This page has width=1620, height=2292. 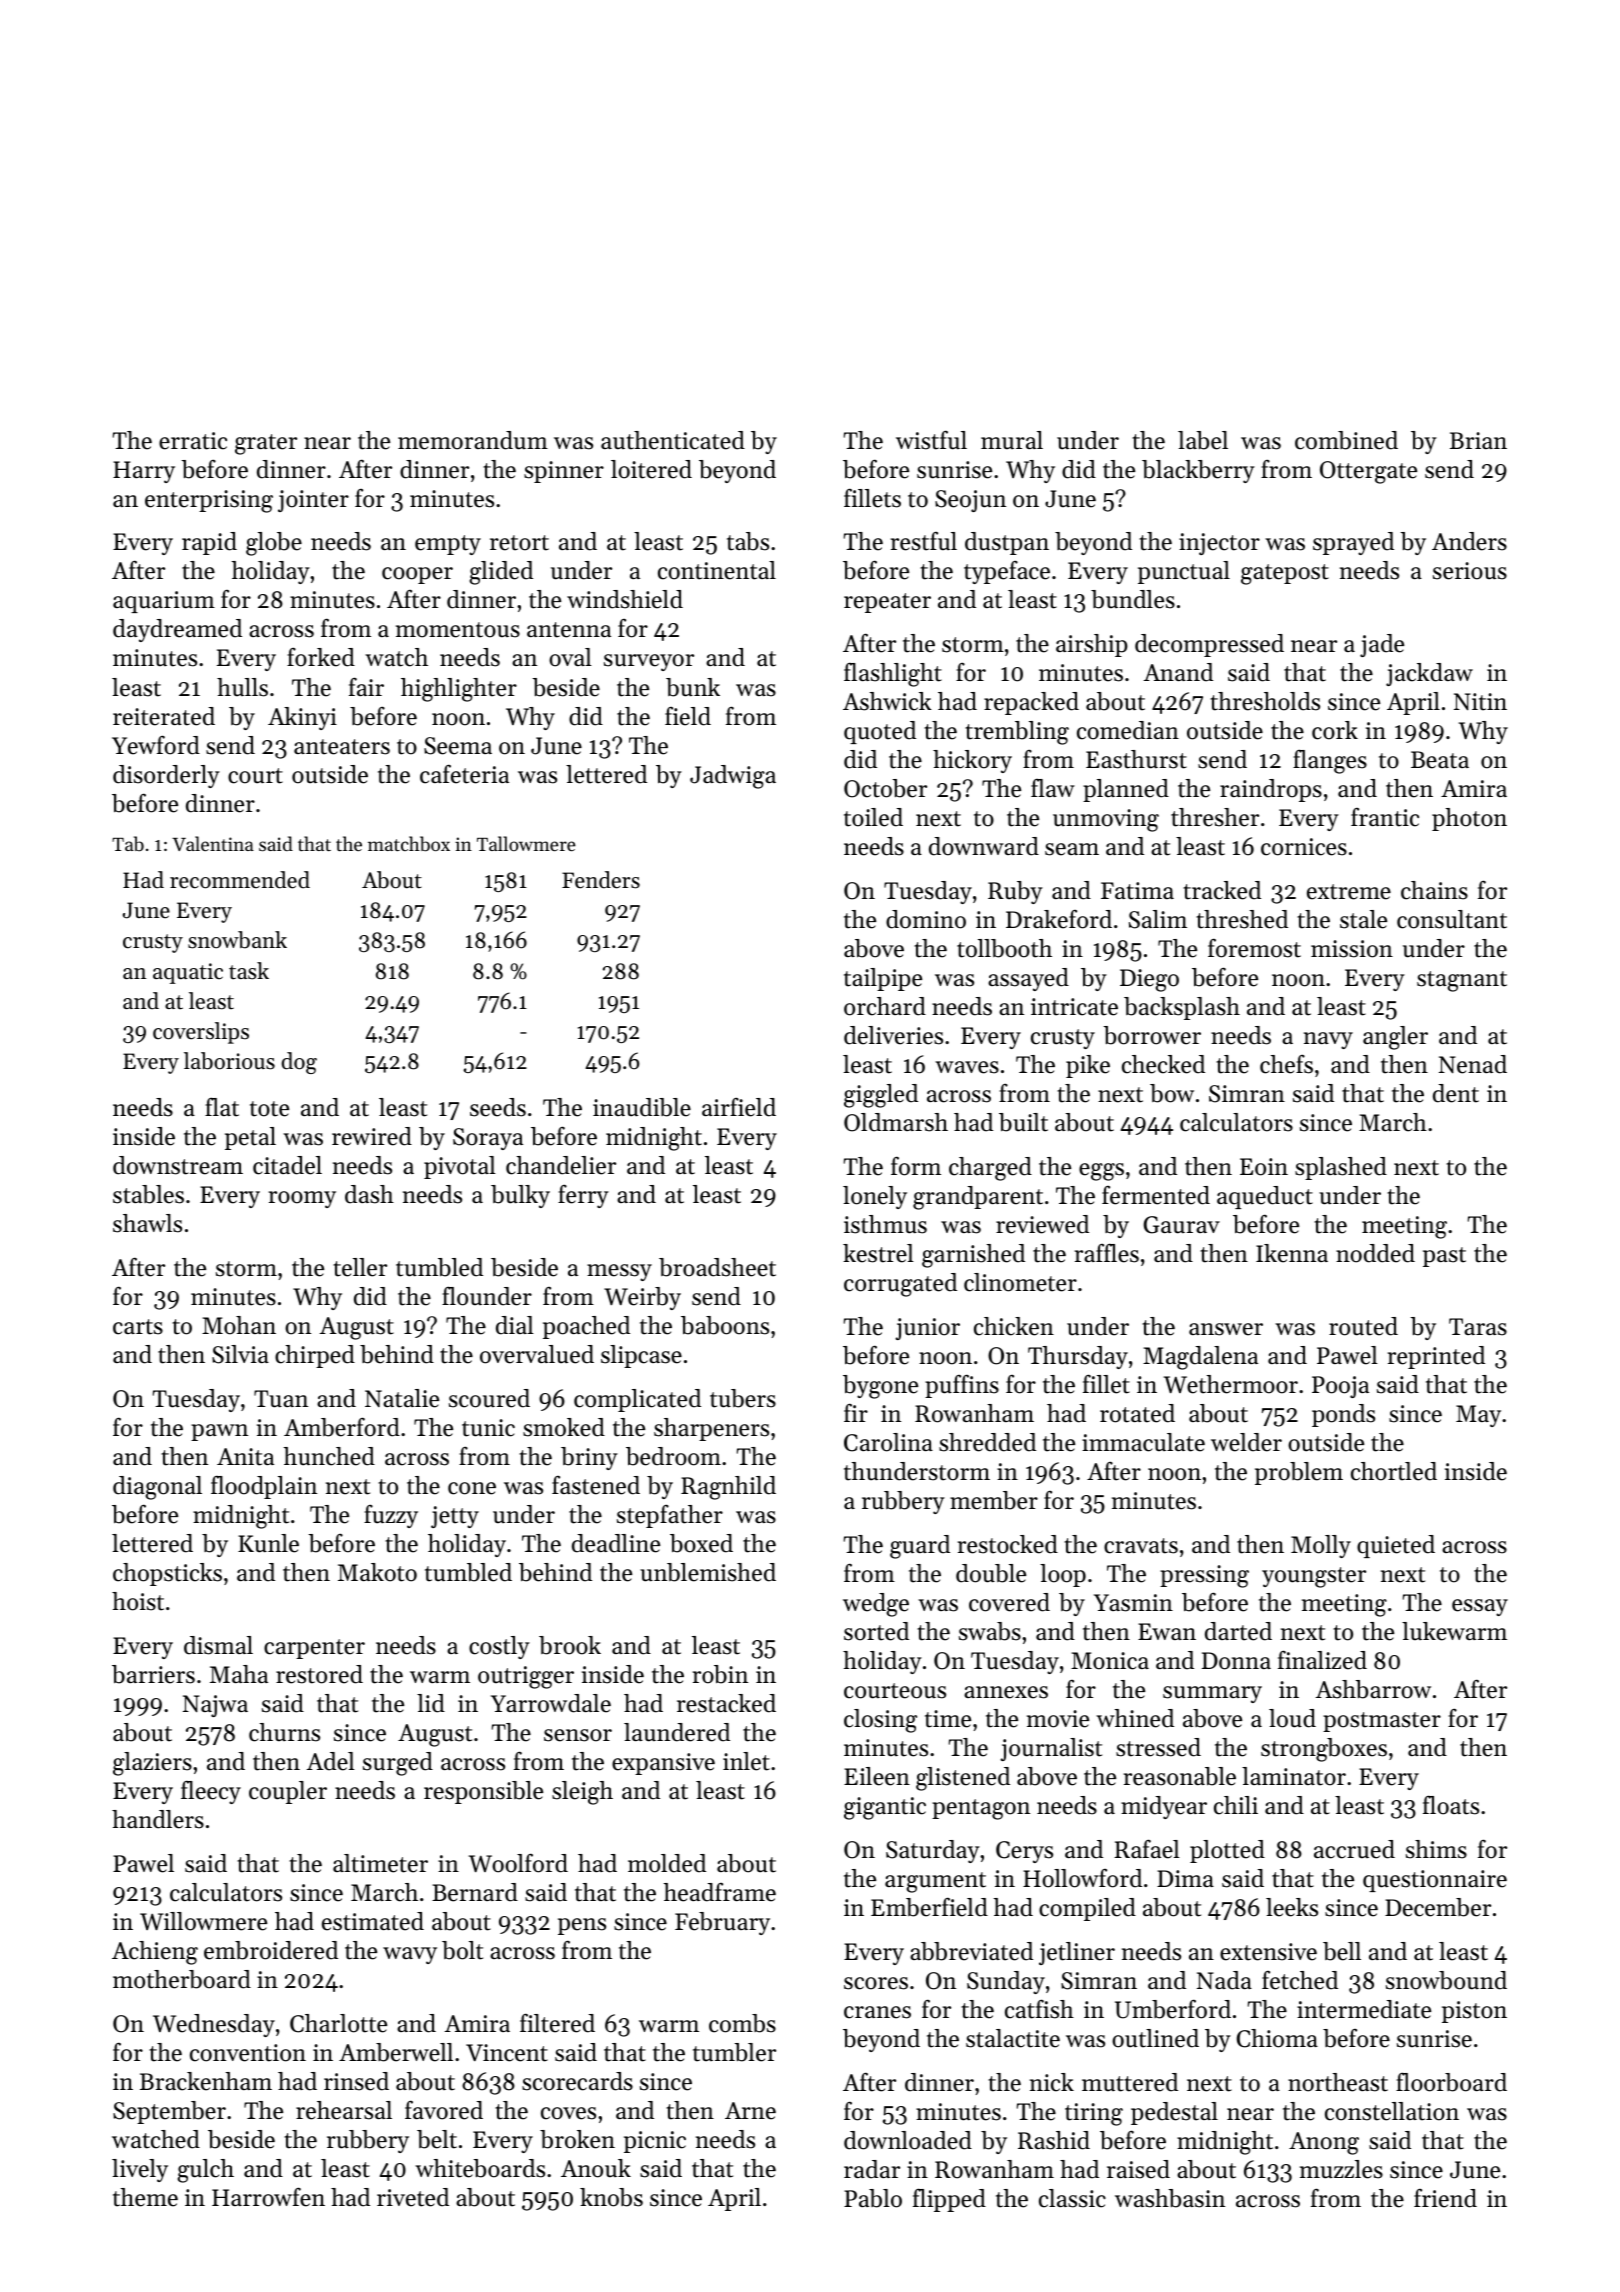 I want to click on broadsheet, so click(x=717, y=1267).
